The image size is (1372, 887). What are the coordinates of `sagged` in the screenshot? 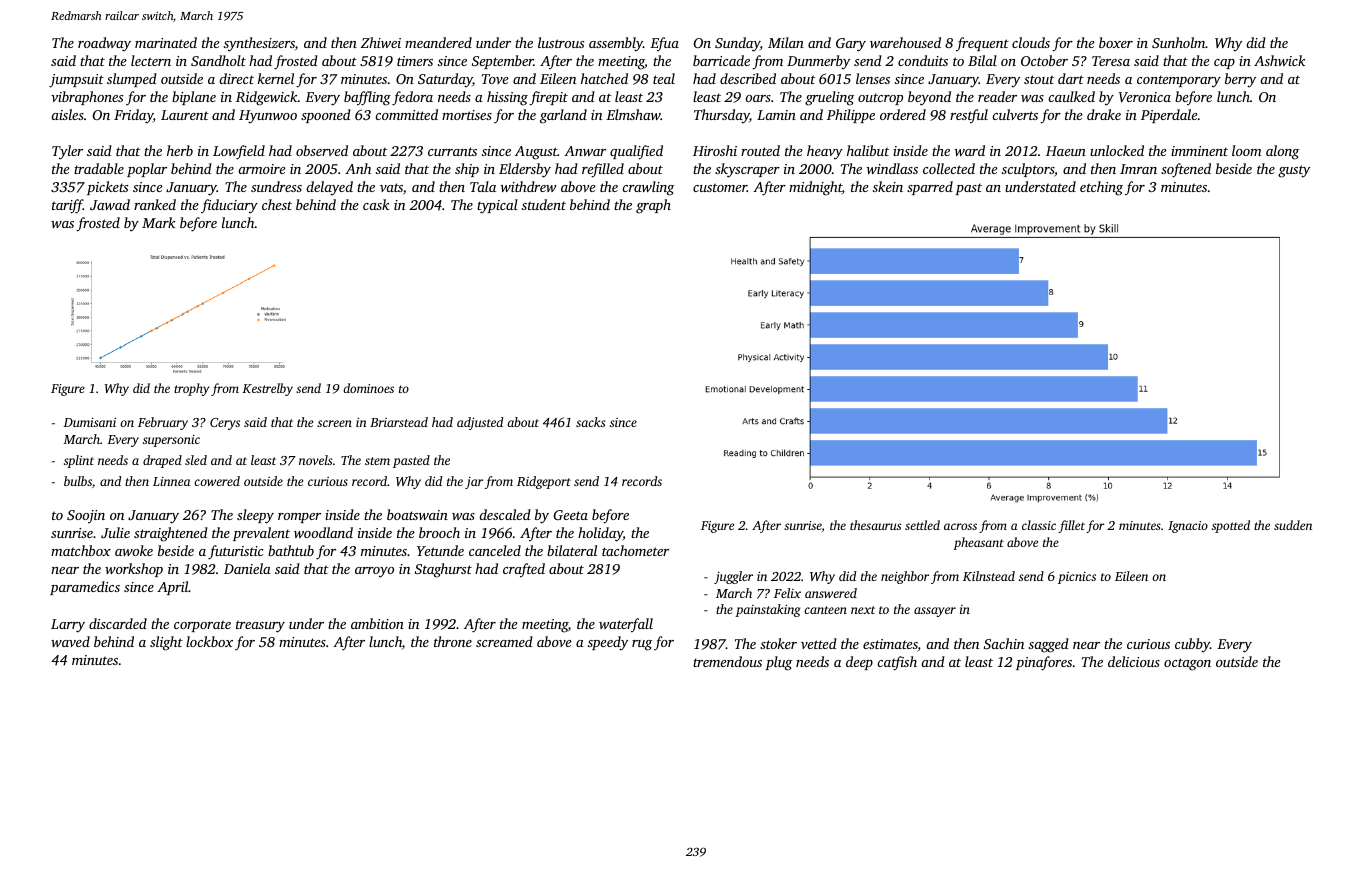 It's located at (1049, 645).
